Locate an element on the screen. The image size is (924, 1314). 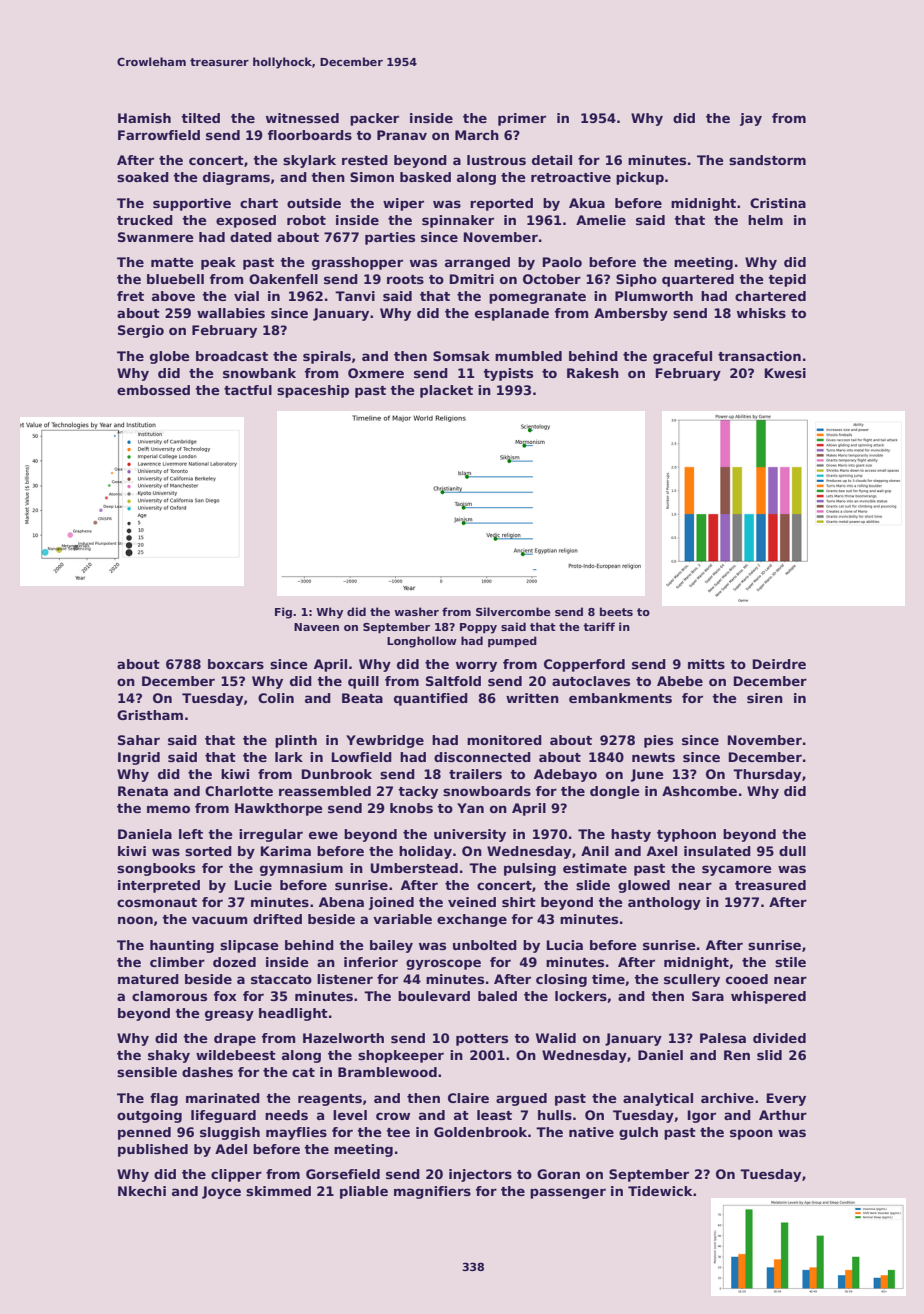
snowbank is located at coordinates (259, 373).
